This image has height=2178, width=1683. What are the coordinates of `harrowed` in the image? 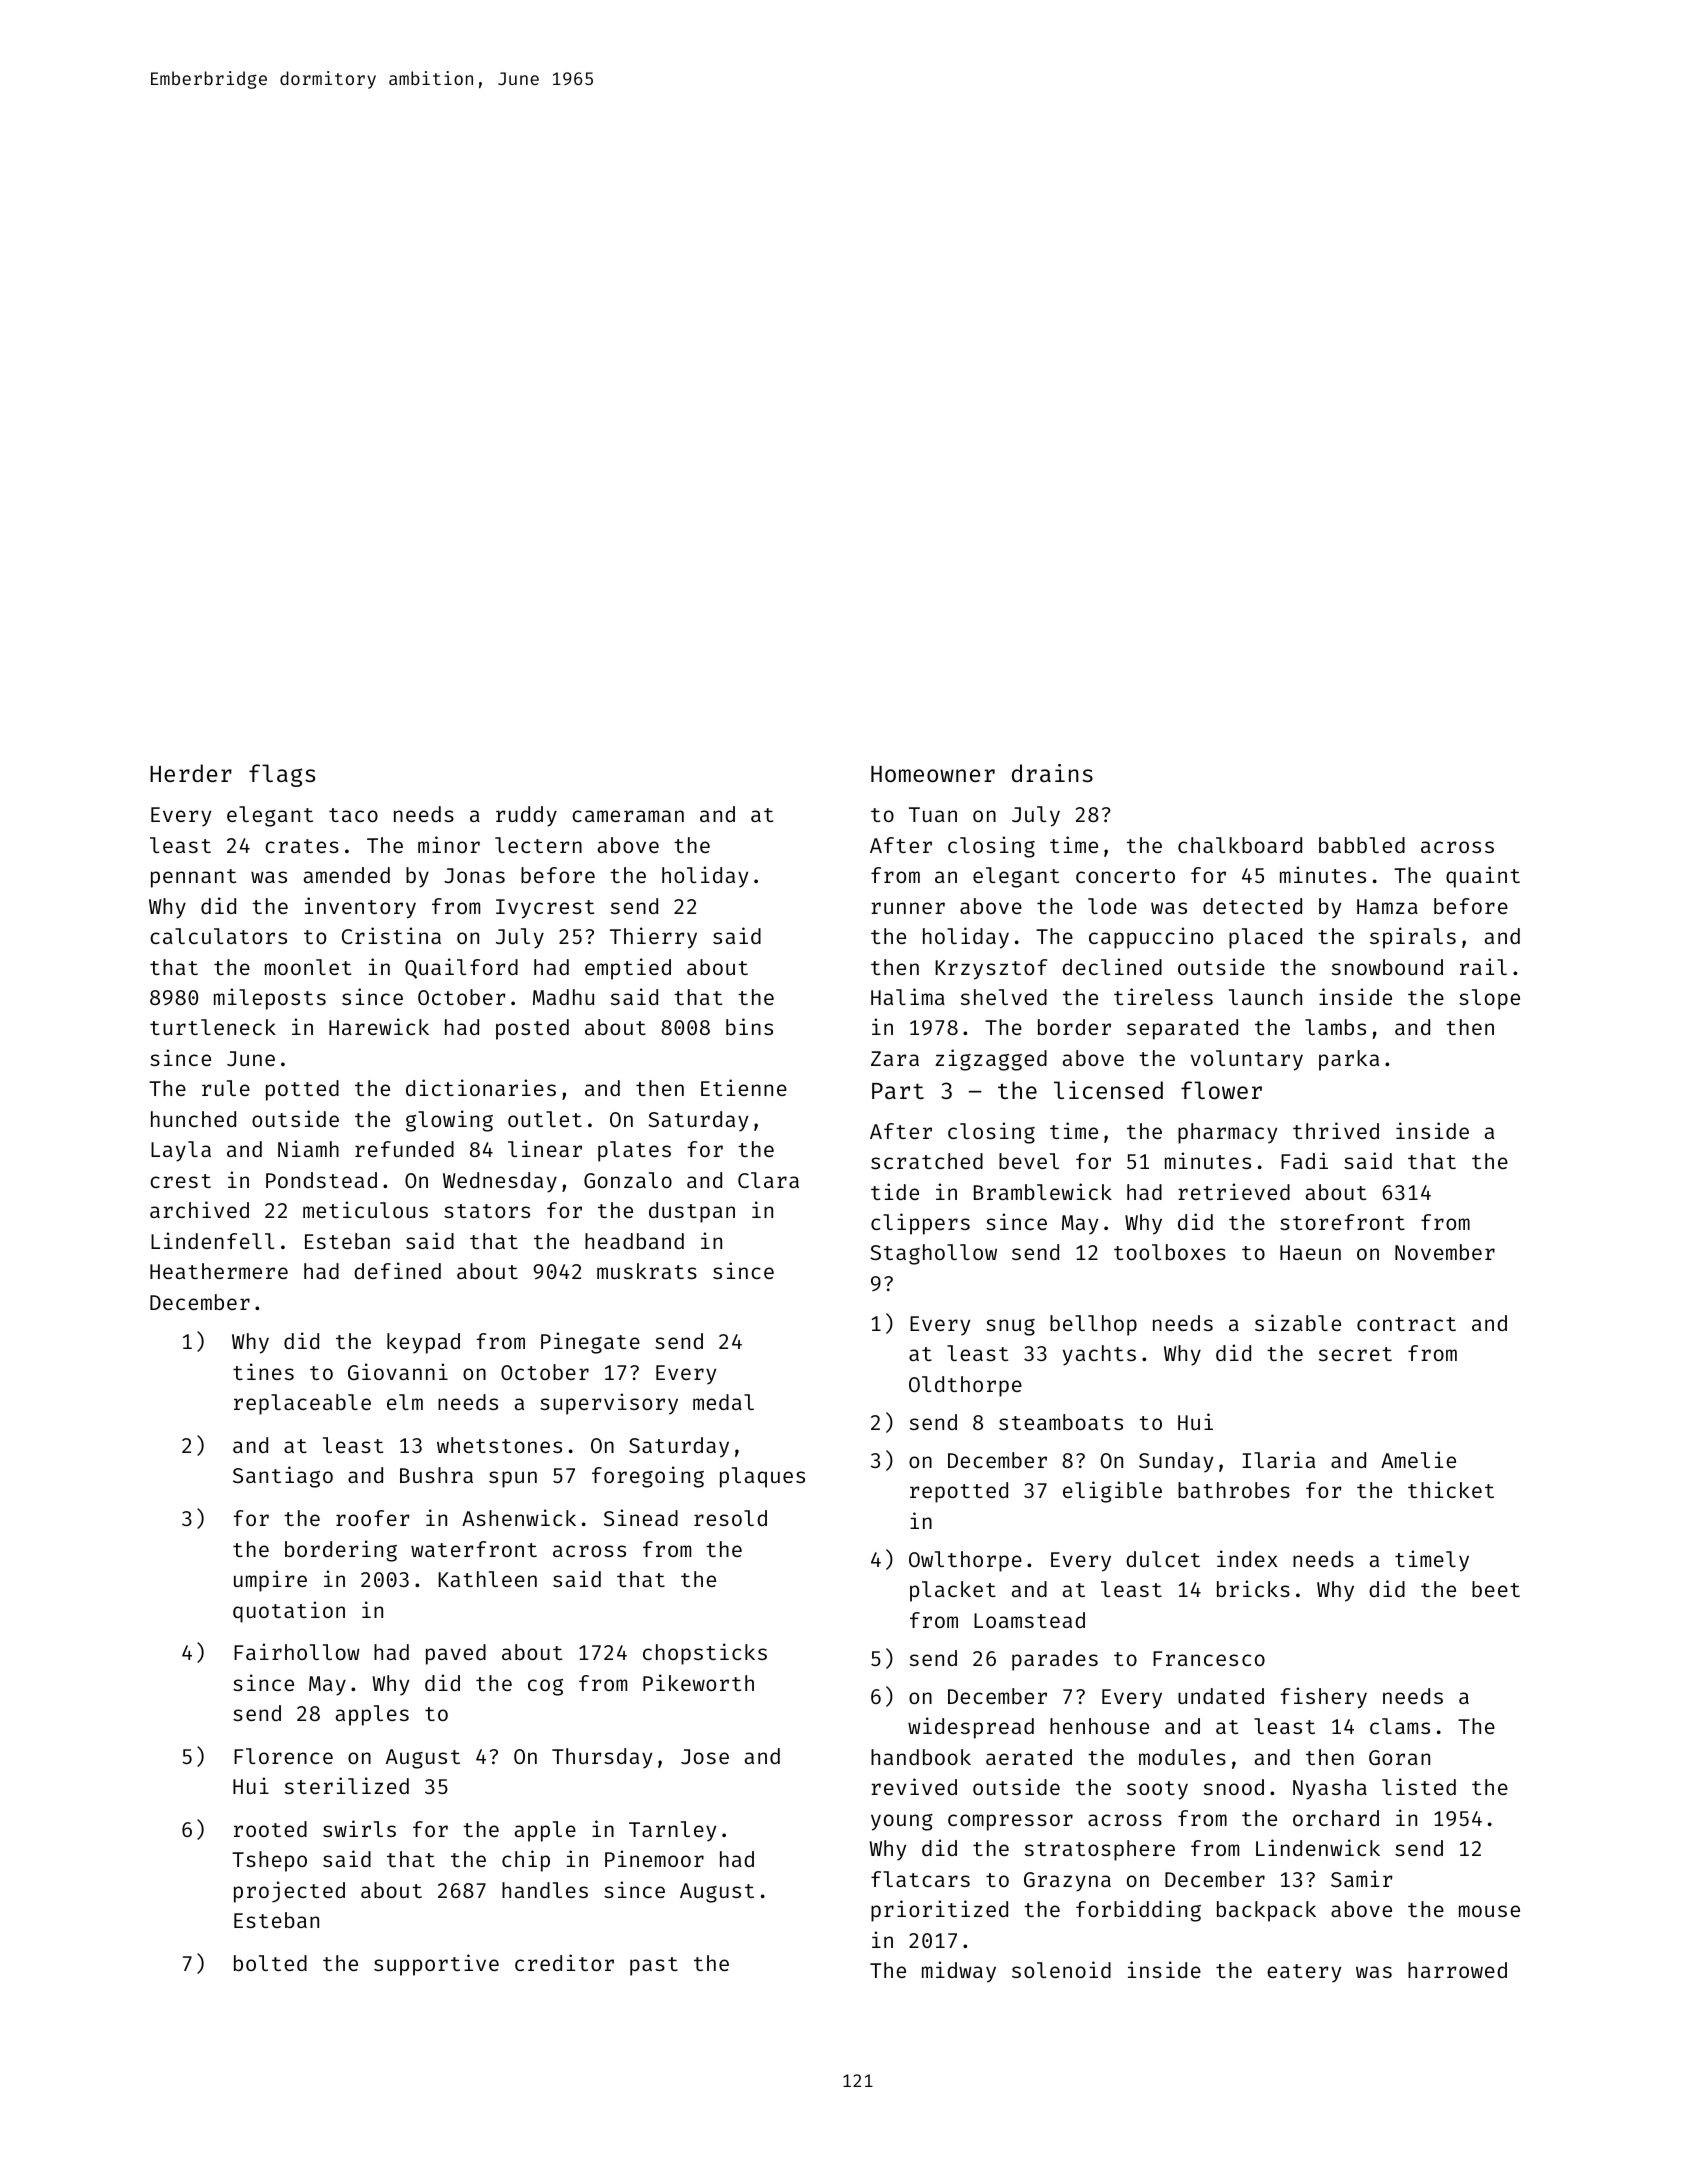 It's located at (1457, 1970).
